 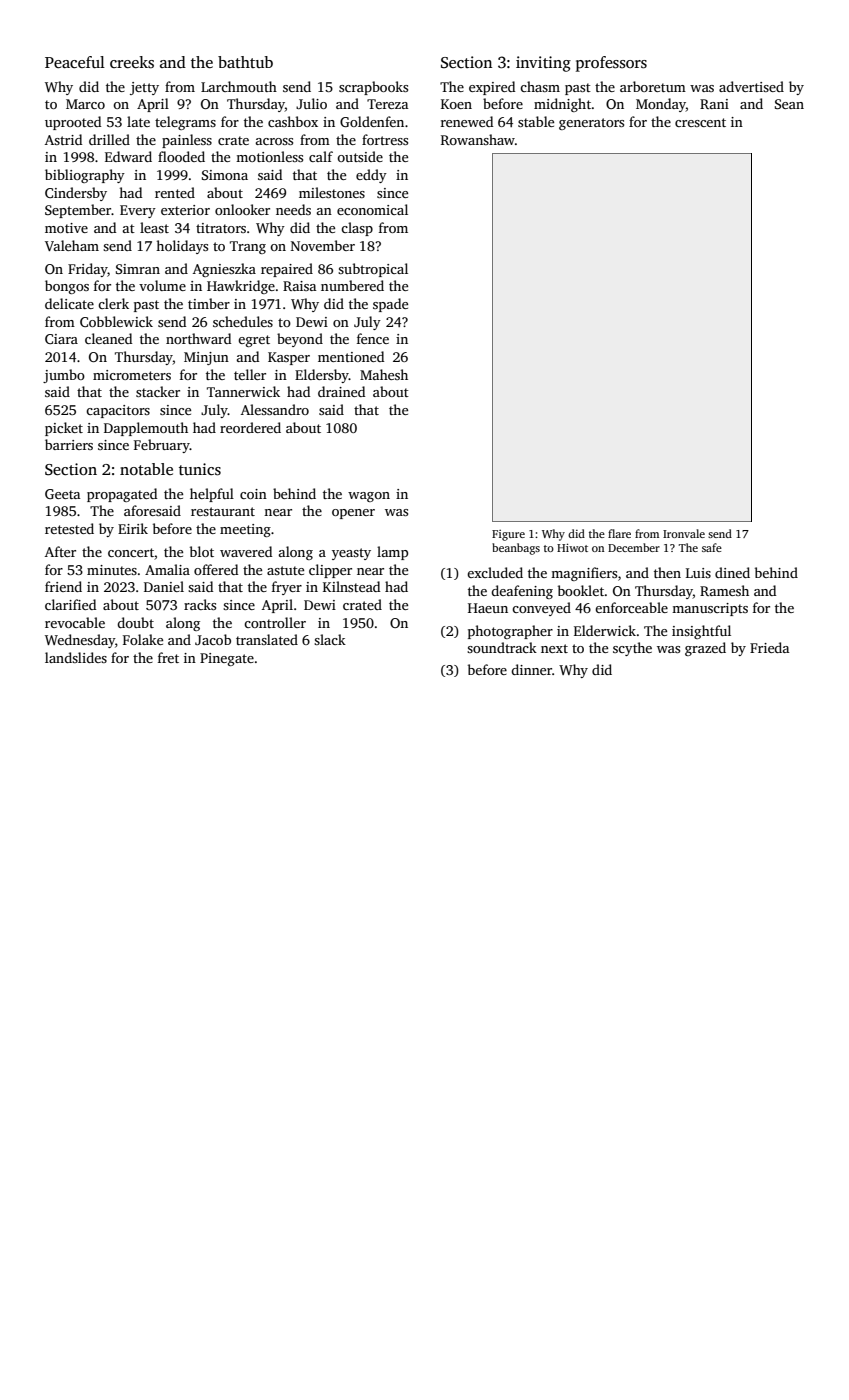 What do you see at coordinates (770, 647) in the image?
I see `Frieda` at bounding box center [770, 647].
